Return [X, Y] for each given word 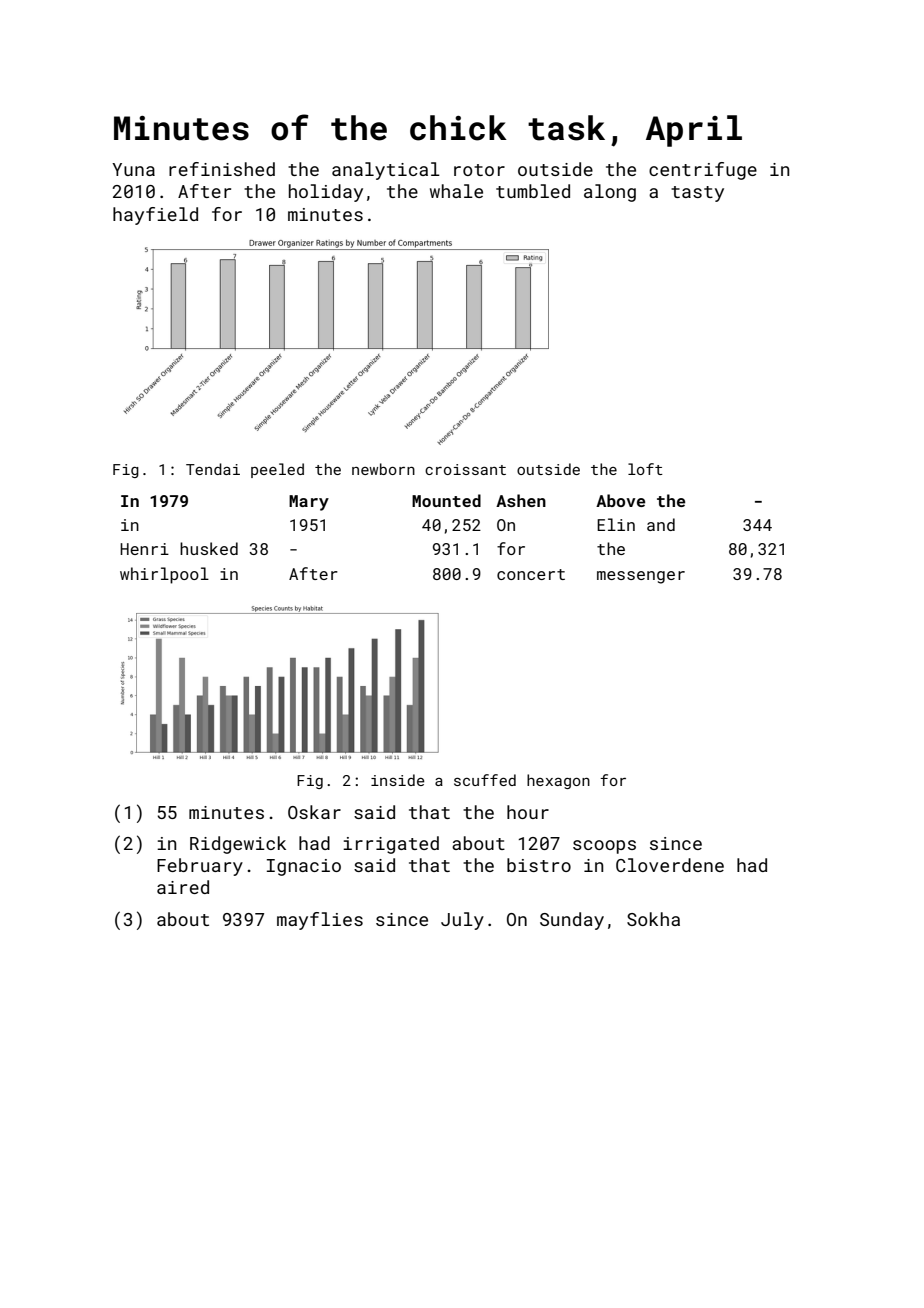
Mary [309, 503]
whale [456, 191]
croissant [465, 469]
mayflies [320, 921]
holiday [326, 193]
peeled [277, 470]
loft [645, 469]
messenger [641, 577]
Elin [616, 524]
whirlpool [164, 575]
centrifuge [703, 171]
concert [531, 574]
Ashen [521, 500]
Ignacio [304, 867]
